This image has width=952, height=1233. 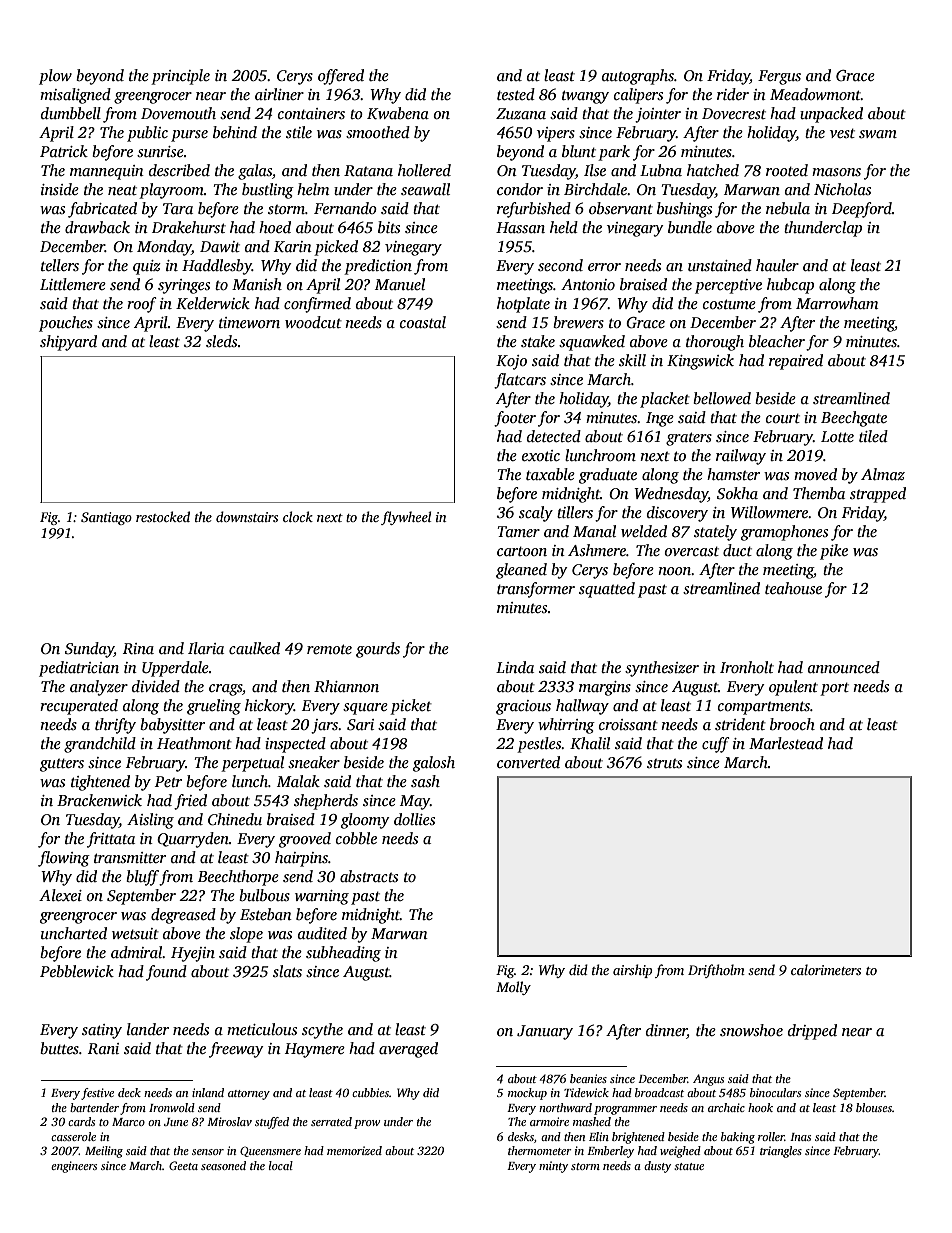 What do you see at coordinates (97, 227) in the image?
I see `drawback` at bounding box center [97, 227].
